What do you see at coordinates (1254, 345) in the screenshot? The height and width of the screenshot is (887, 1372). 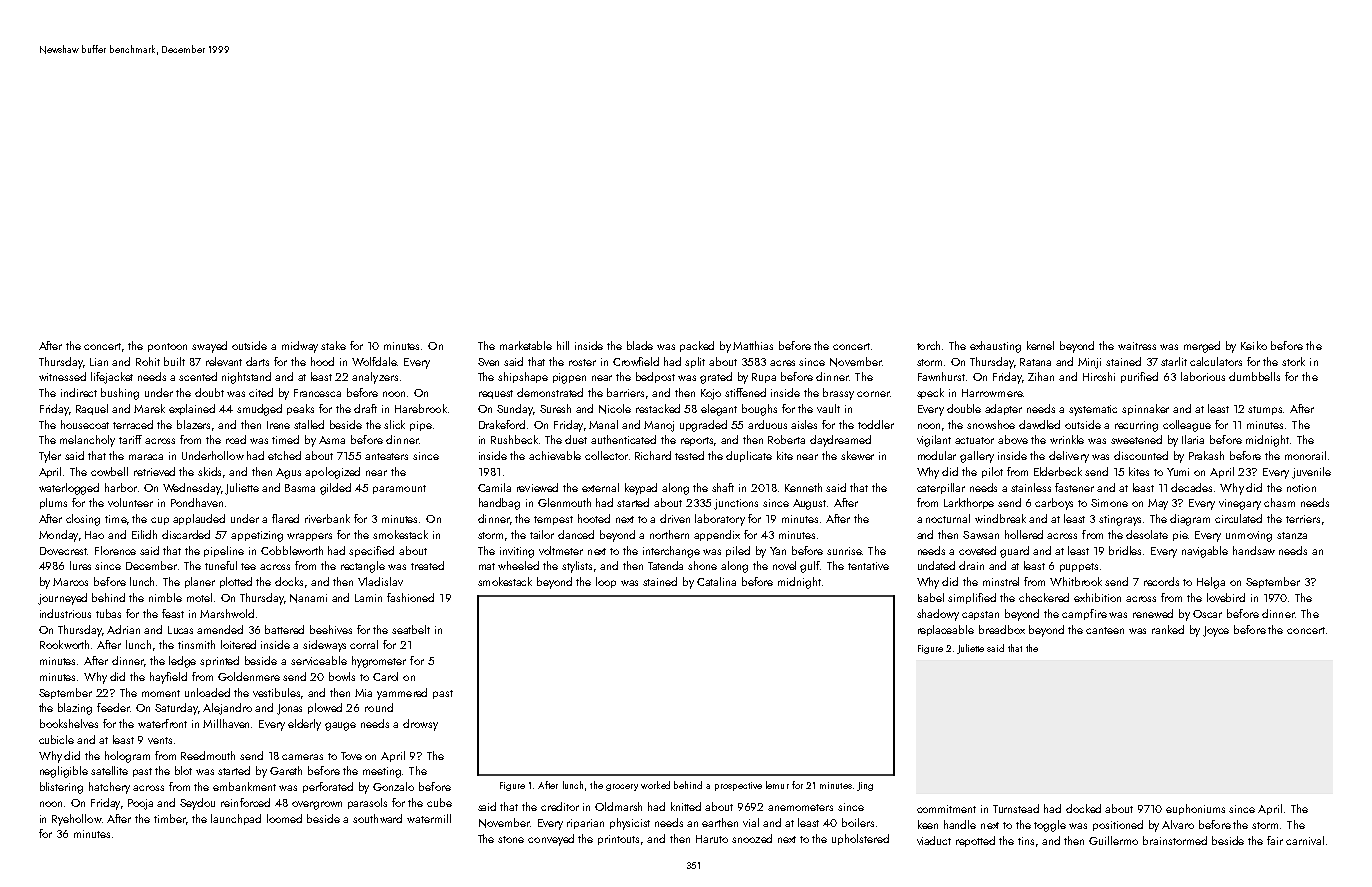 I see `Keiko` at bounding box center [1254, 345].
